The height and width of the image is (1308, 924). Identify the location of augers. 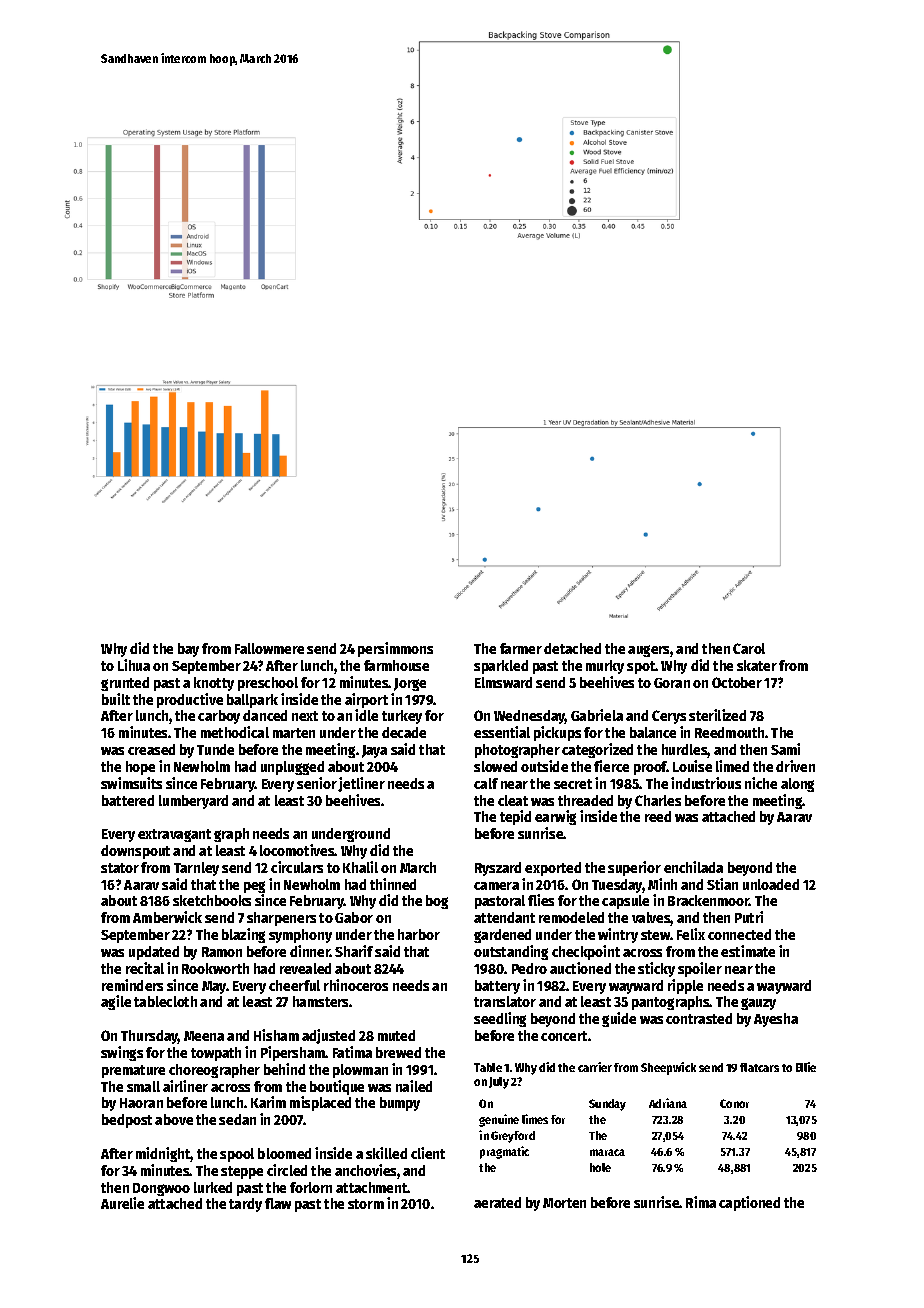
(648, 651).
